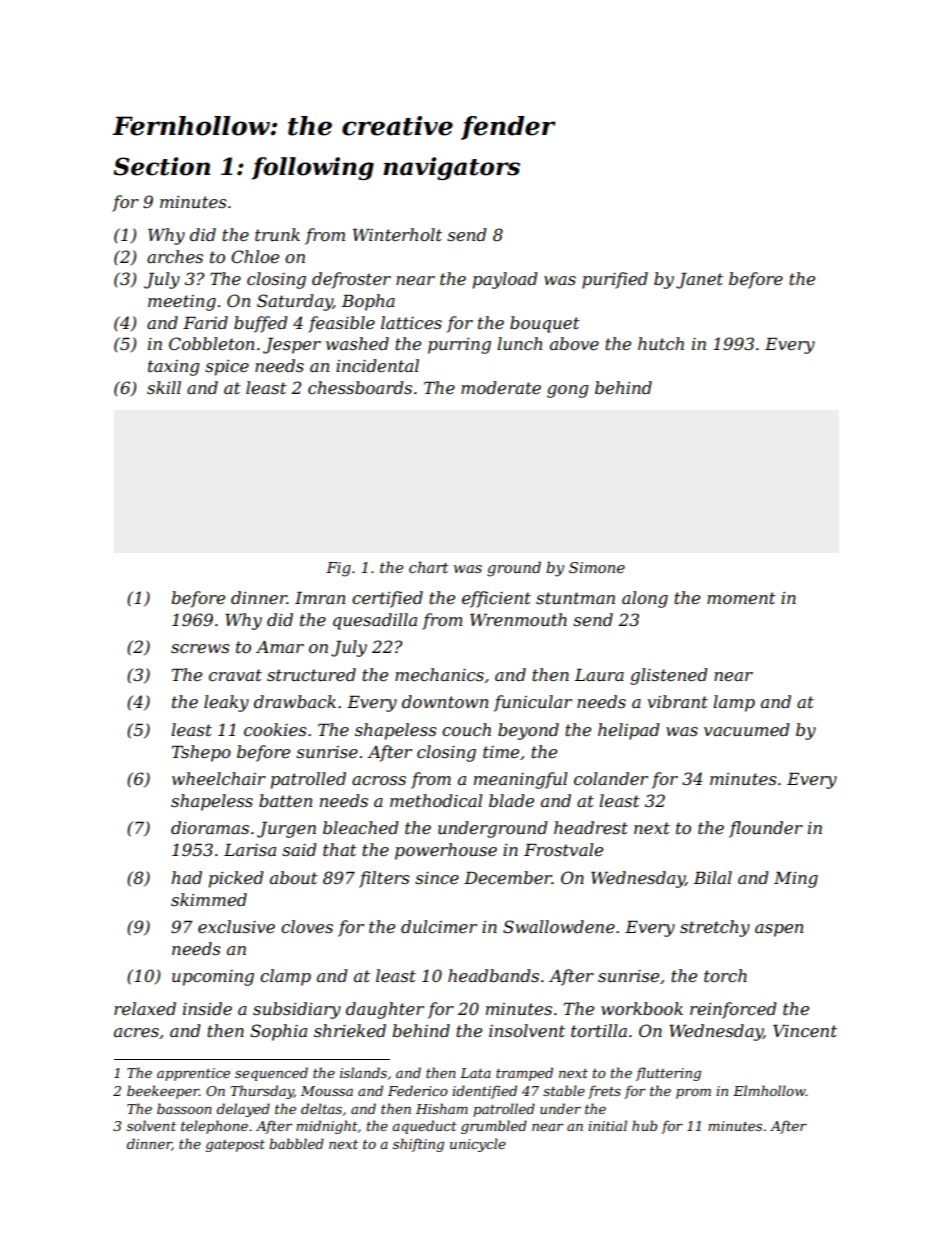 Image resolution: width=952 pixels, height=1233 pixels. What do you see at coordinates (699, 281) in the document?
I see `Janet` at bounding box center [699, 281].
